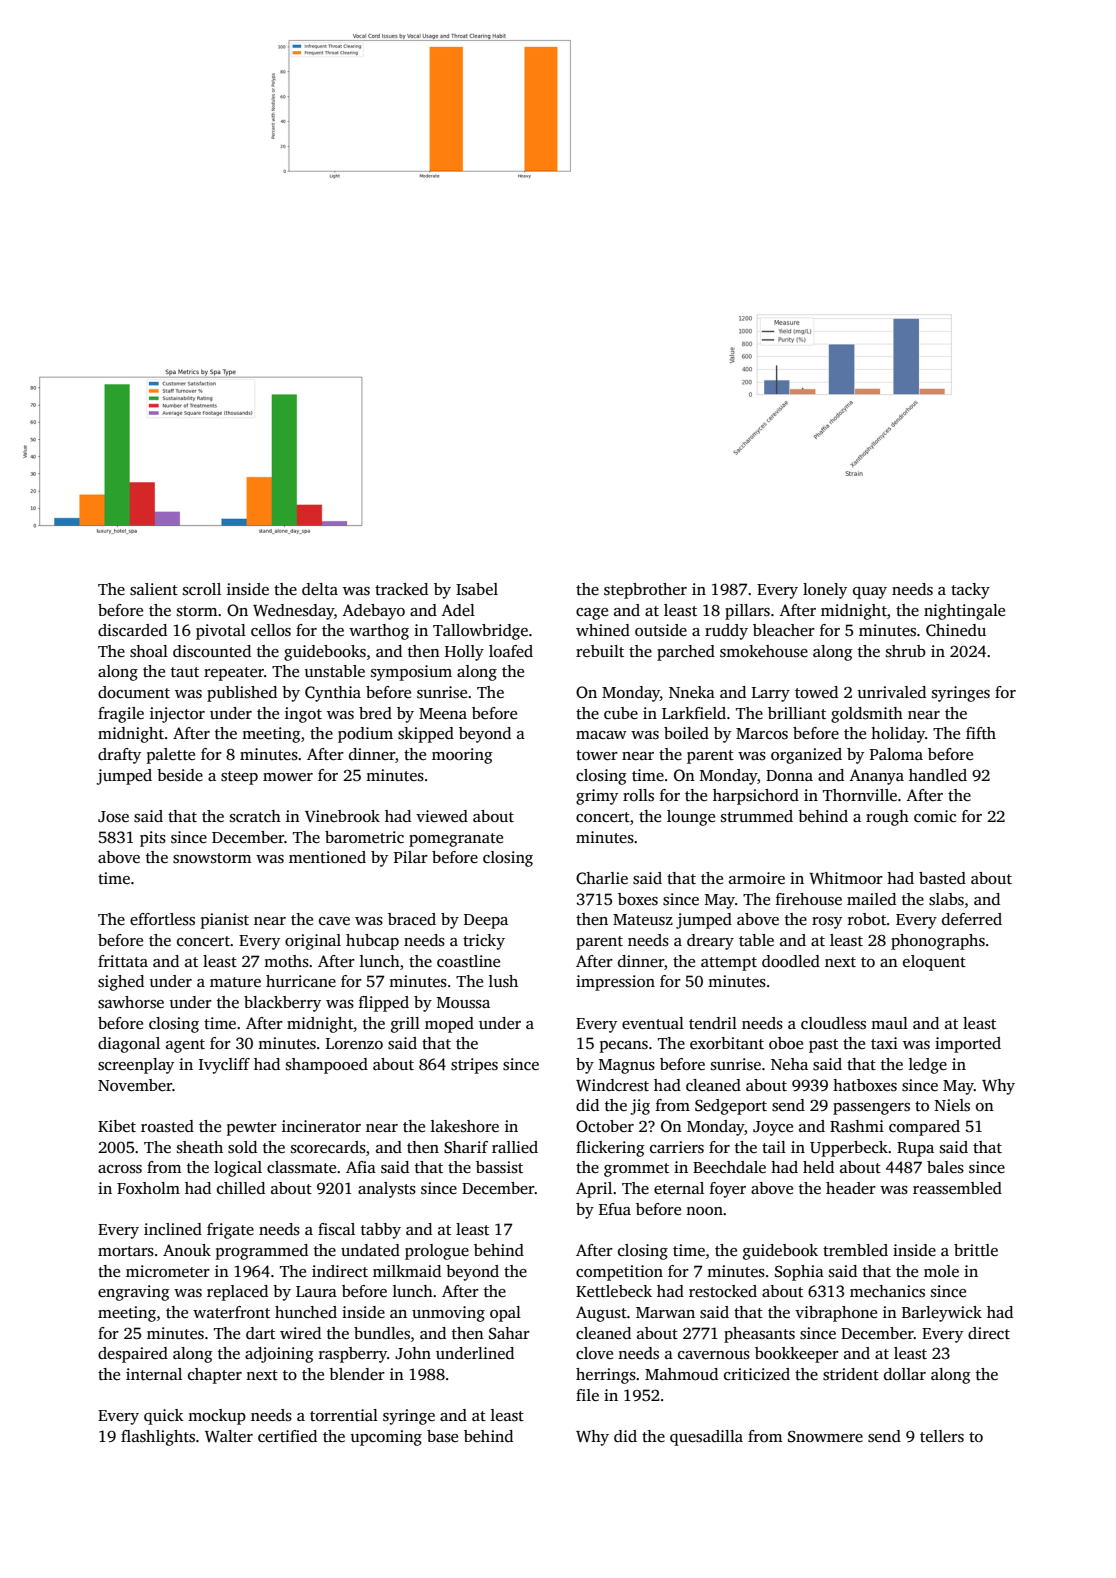 The height and width of the screenshot is (1578, 1116). Describe the element at coordinates (511, 651) in the screenshot. I see `loafed` at that location.
